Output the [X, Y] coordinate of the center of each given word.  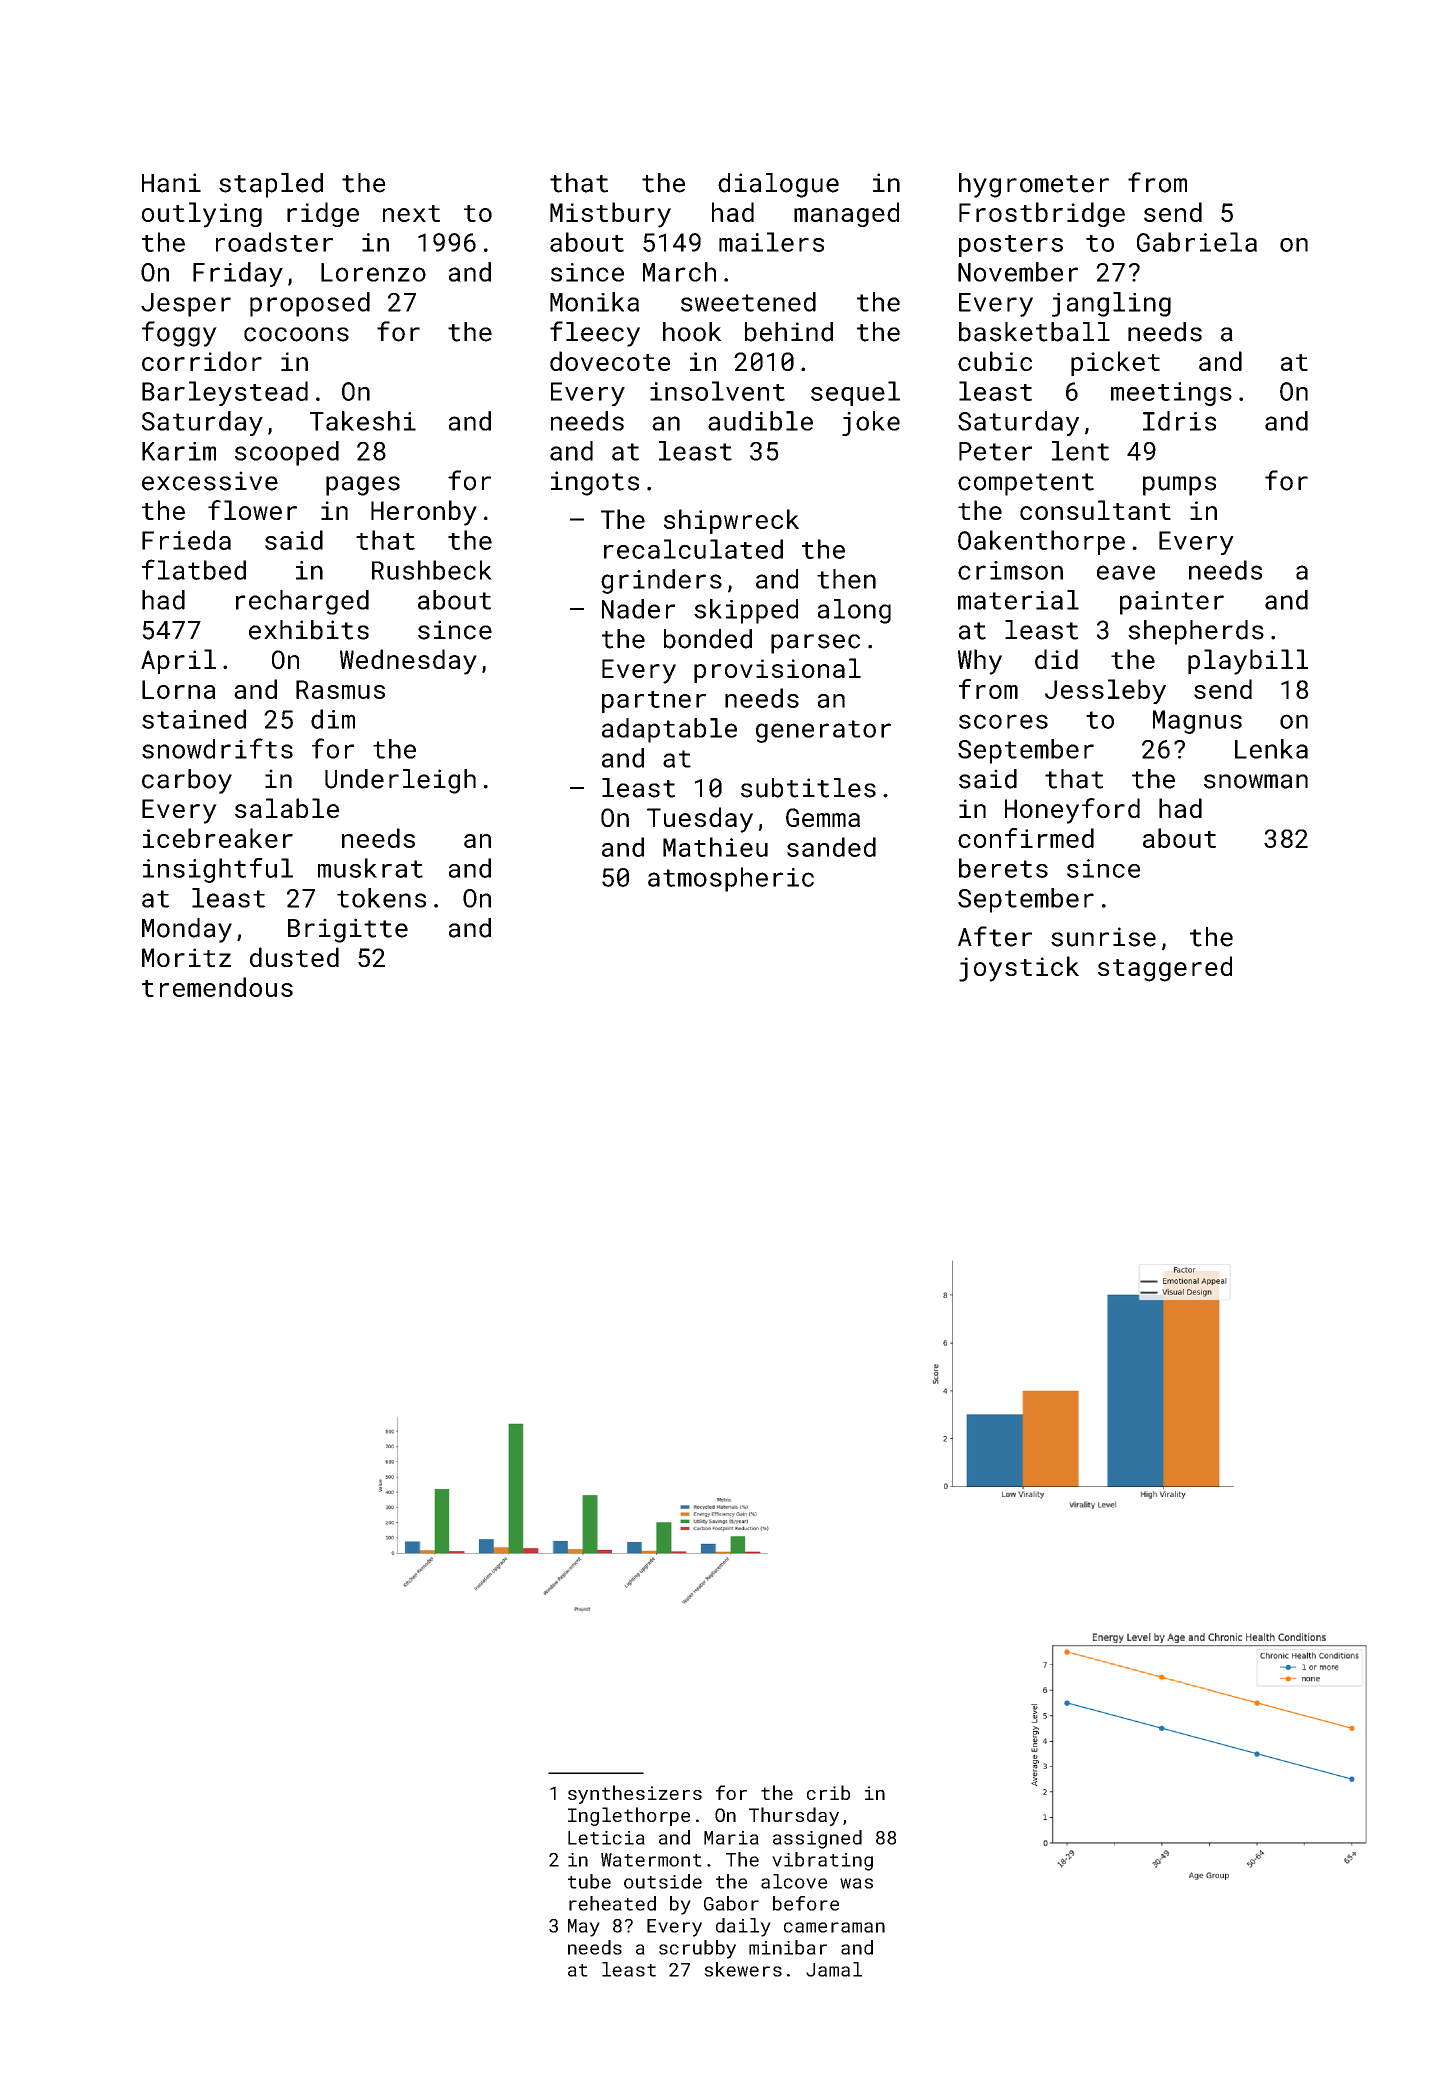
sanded [831, 847]
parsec [815, 644]
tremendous [217, 987]
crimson [1010, 570]
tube [589, 1881]
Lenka [1271, 749]
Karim [179, 451]
